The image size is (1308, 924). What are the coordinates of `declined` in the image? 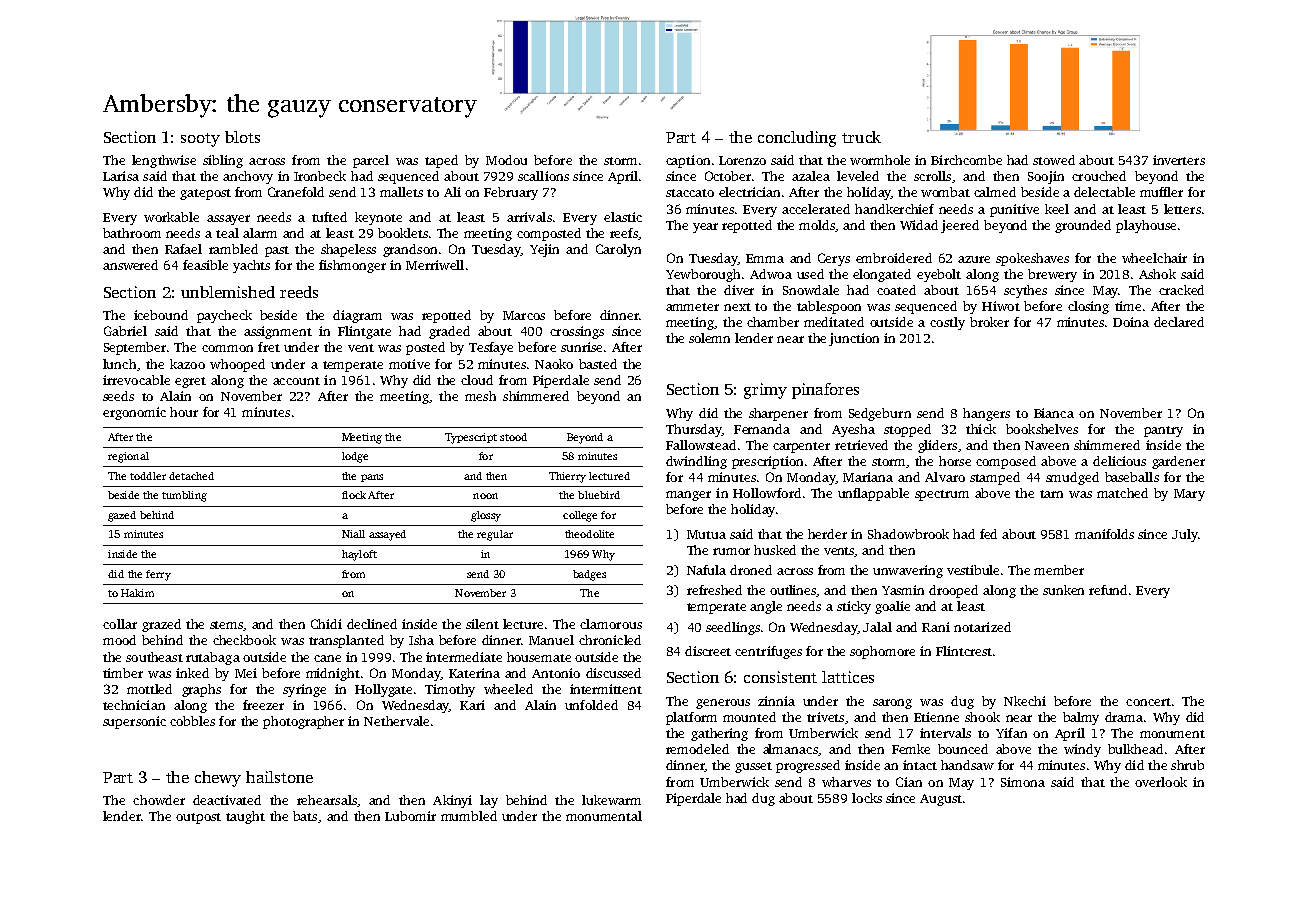 It's located at (372, 624).
